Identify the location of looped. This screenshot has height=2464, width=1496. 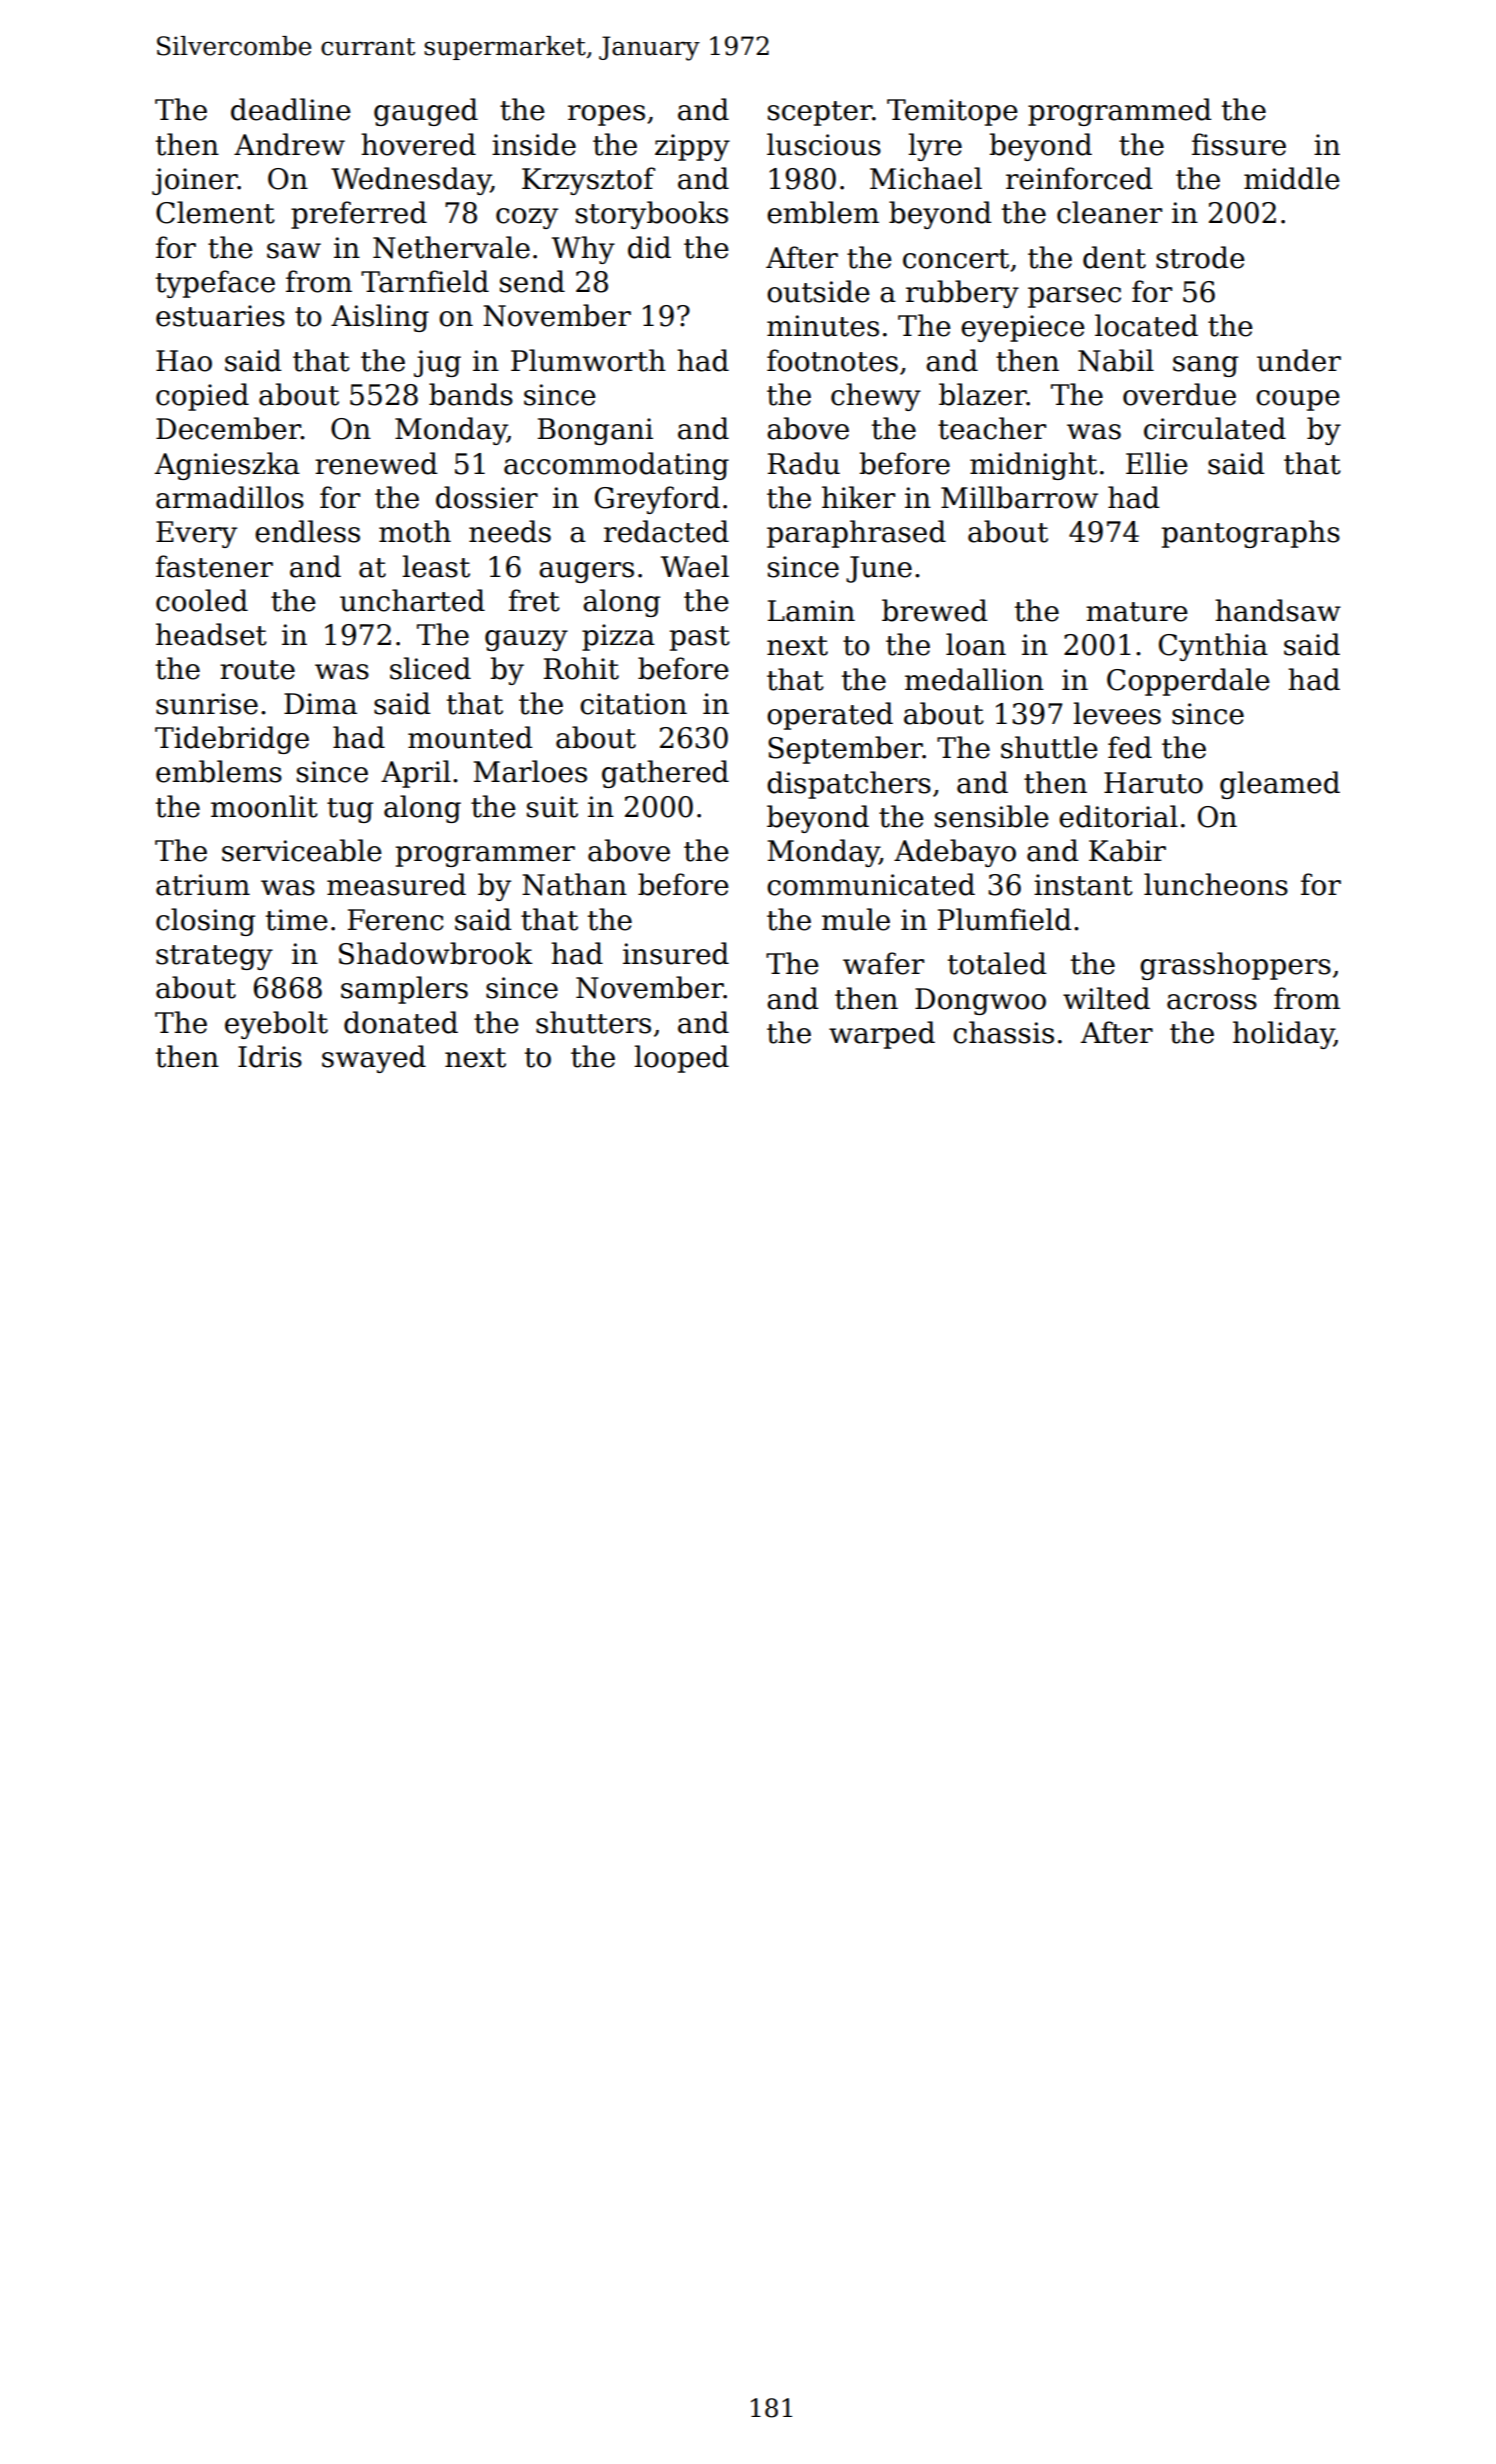
(681, 1059).
